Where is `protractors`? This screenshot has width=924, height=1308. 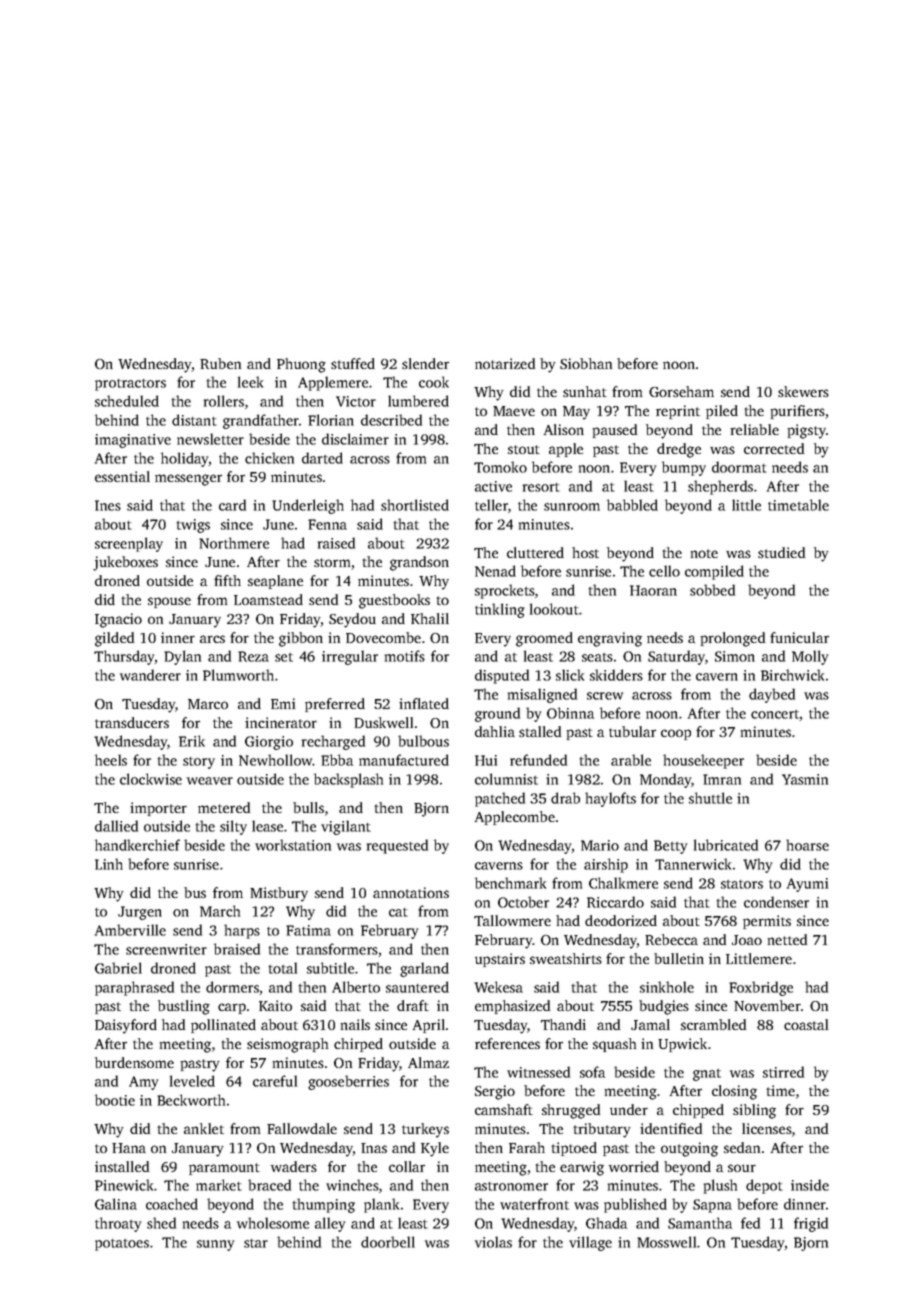
protractors is located at coordinates (130, 385).
